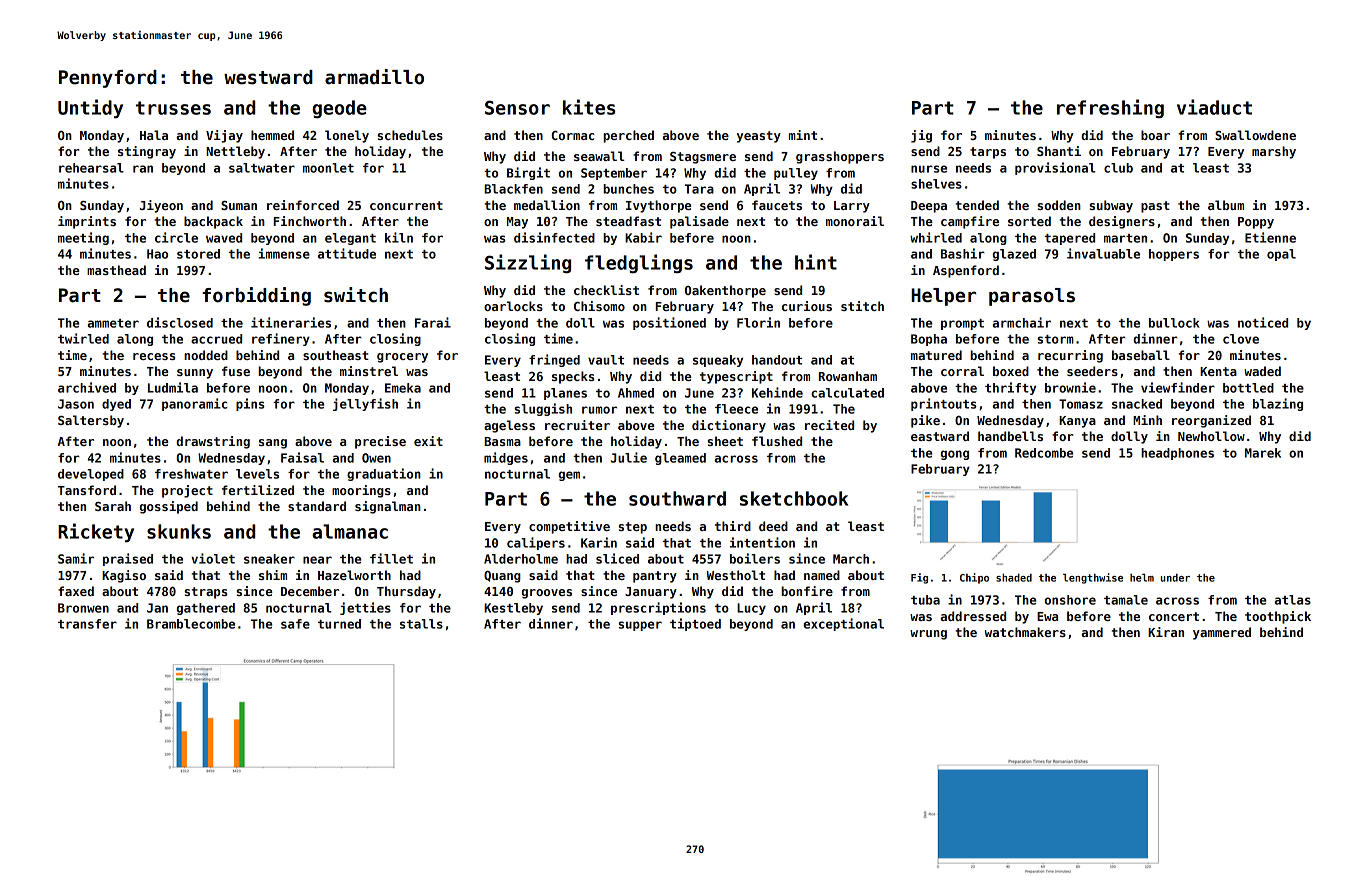 The width and height of the screenshot is (1372, 887). Describe the element at coordinates (1178, 387) in the screenshot. I see `viewfinder` at that location.
